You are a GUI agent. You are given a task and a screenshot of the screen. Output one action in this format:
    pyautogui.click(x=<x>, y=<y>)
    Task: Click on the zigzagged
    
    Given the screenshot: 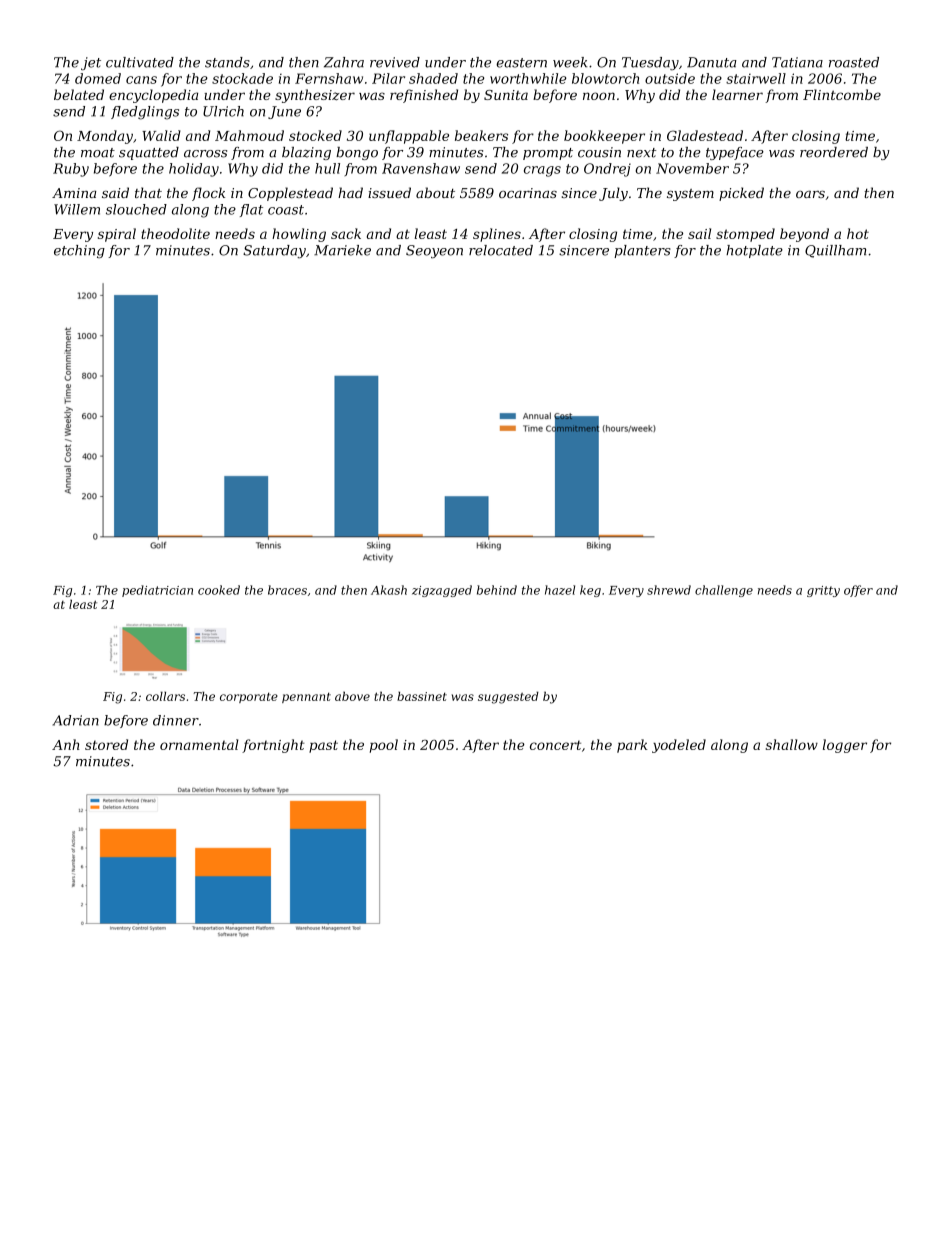 What is the action you would take?
    pyautogui.click(x=442, y=591)
